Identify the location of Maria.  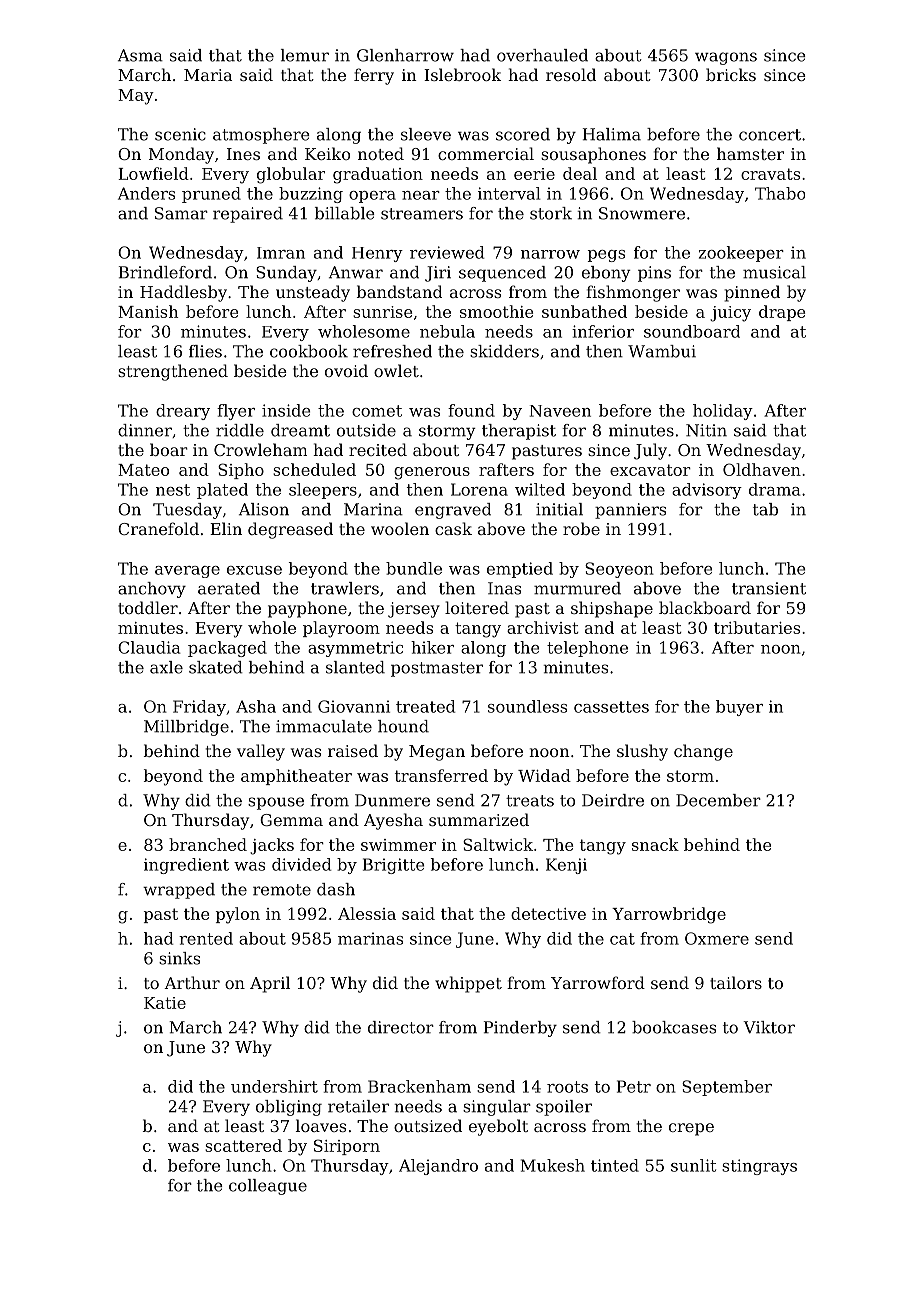
(208, 75).
